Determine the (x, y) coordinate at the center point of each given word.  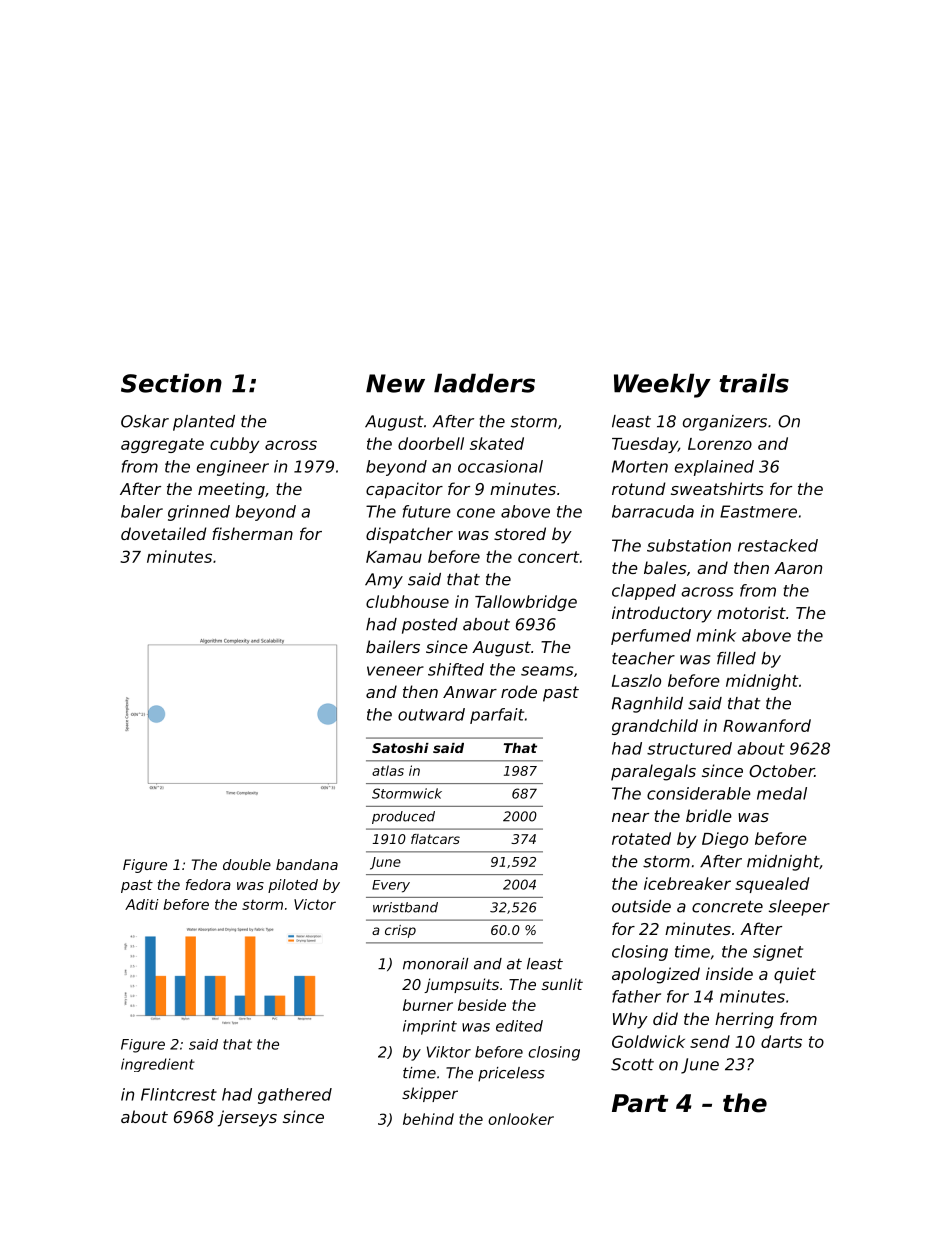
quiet (795, 975)
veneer (395, 671)
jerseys (247, 1118)
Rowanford (767, 725)
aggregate (162, 445)
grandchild (655, 727)
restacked (778, 545)
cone (476, 513)
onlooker (521, 1119)
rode (519, 691)
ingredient (158, 1065)
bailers (393, 646)
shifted (456, 669)
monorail (435, 964)
